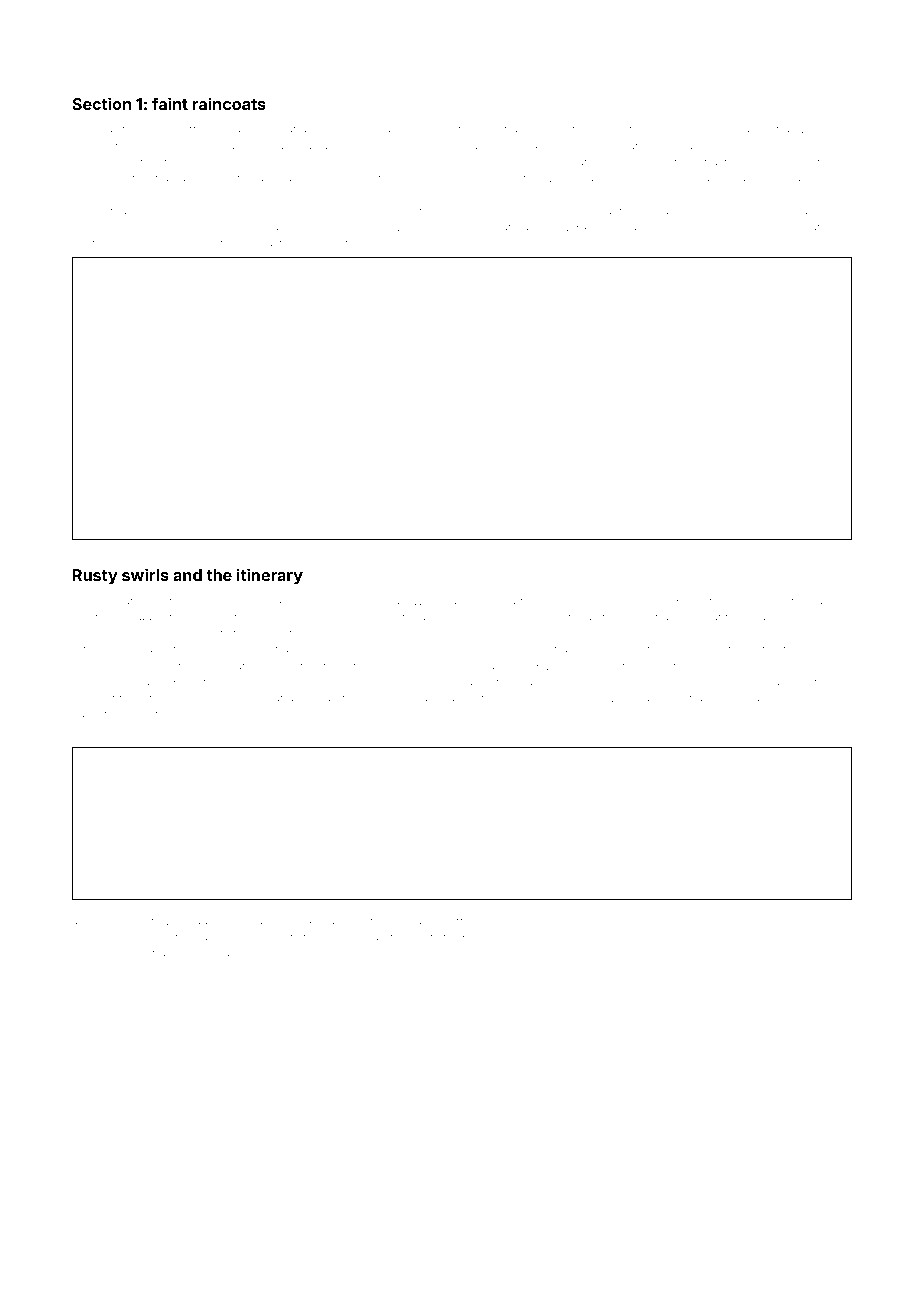  What do you see at coordinates (119, 243) in the screenshot?
I see `reminders` at bounding box center [119, 243].
